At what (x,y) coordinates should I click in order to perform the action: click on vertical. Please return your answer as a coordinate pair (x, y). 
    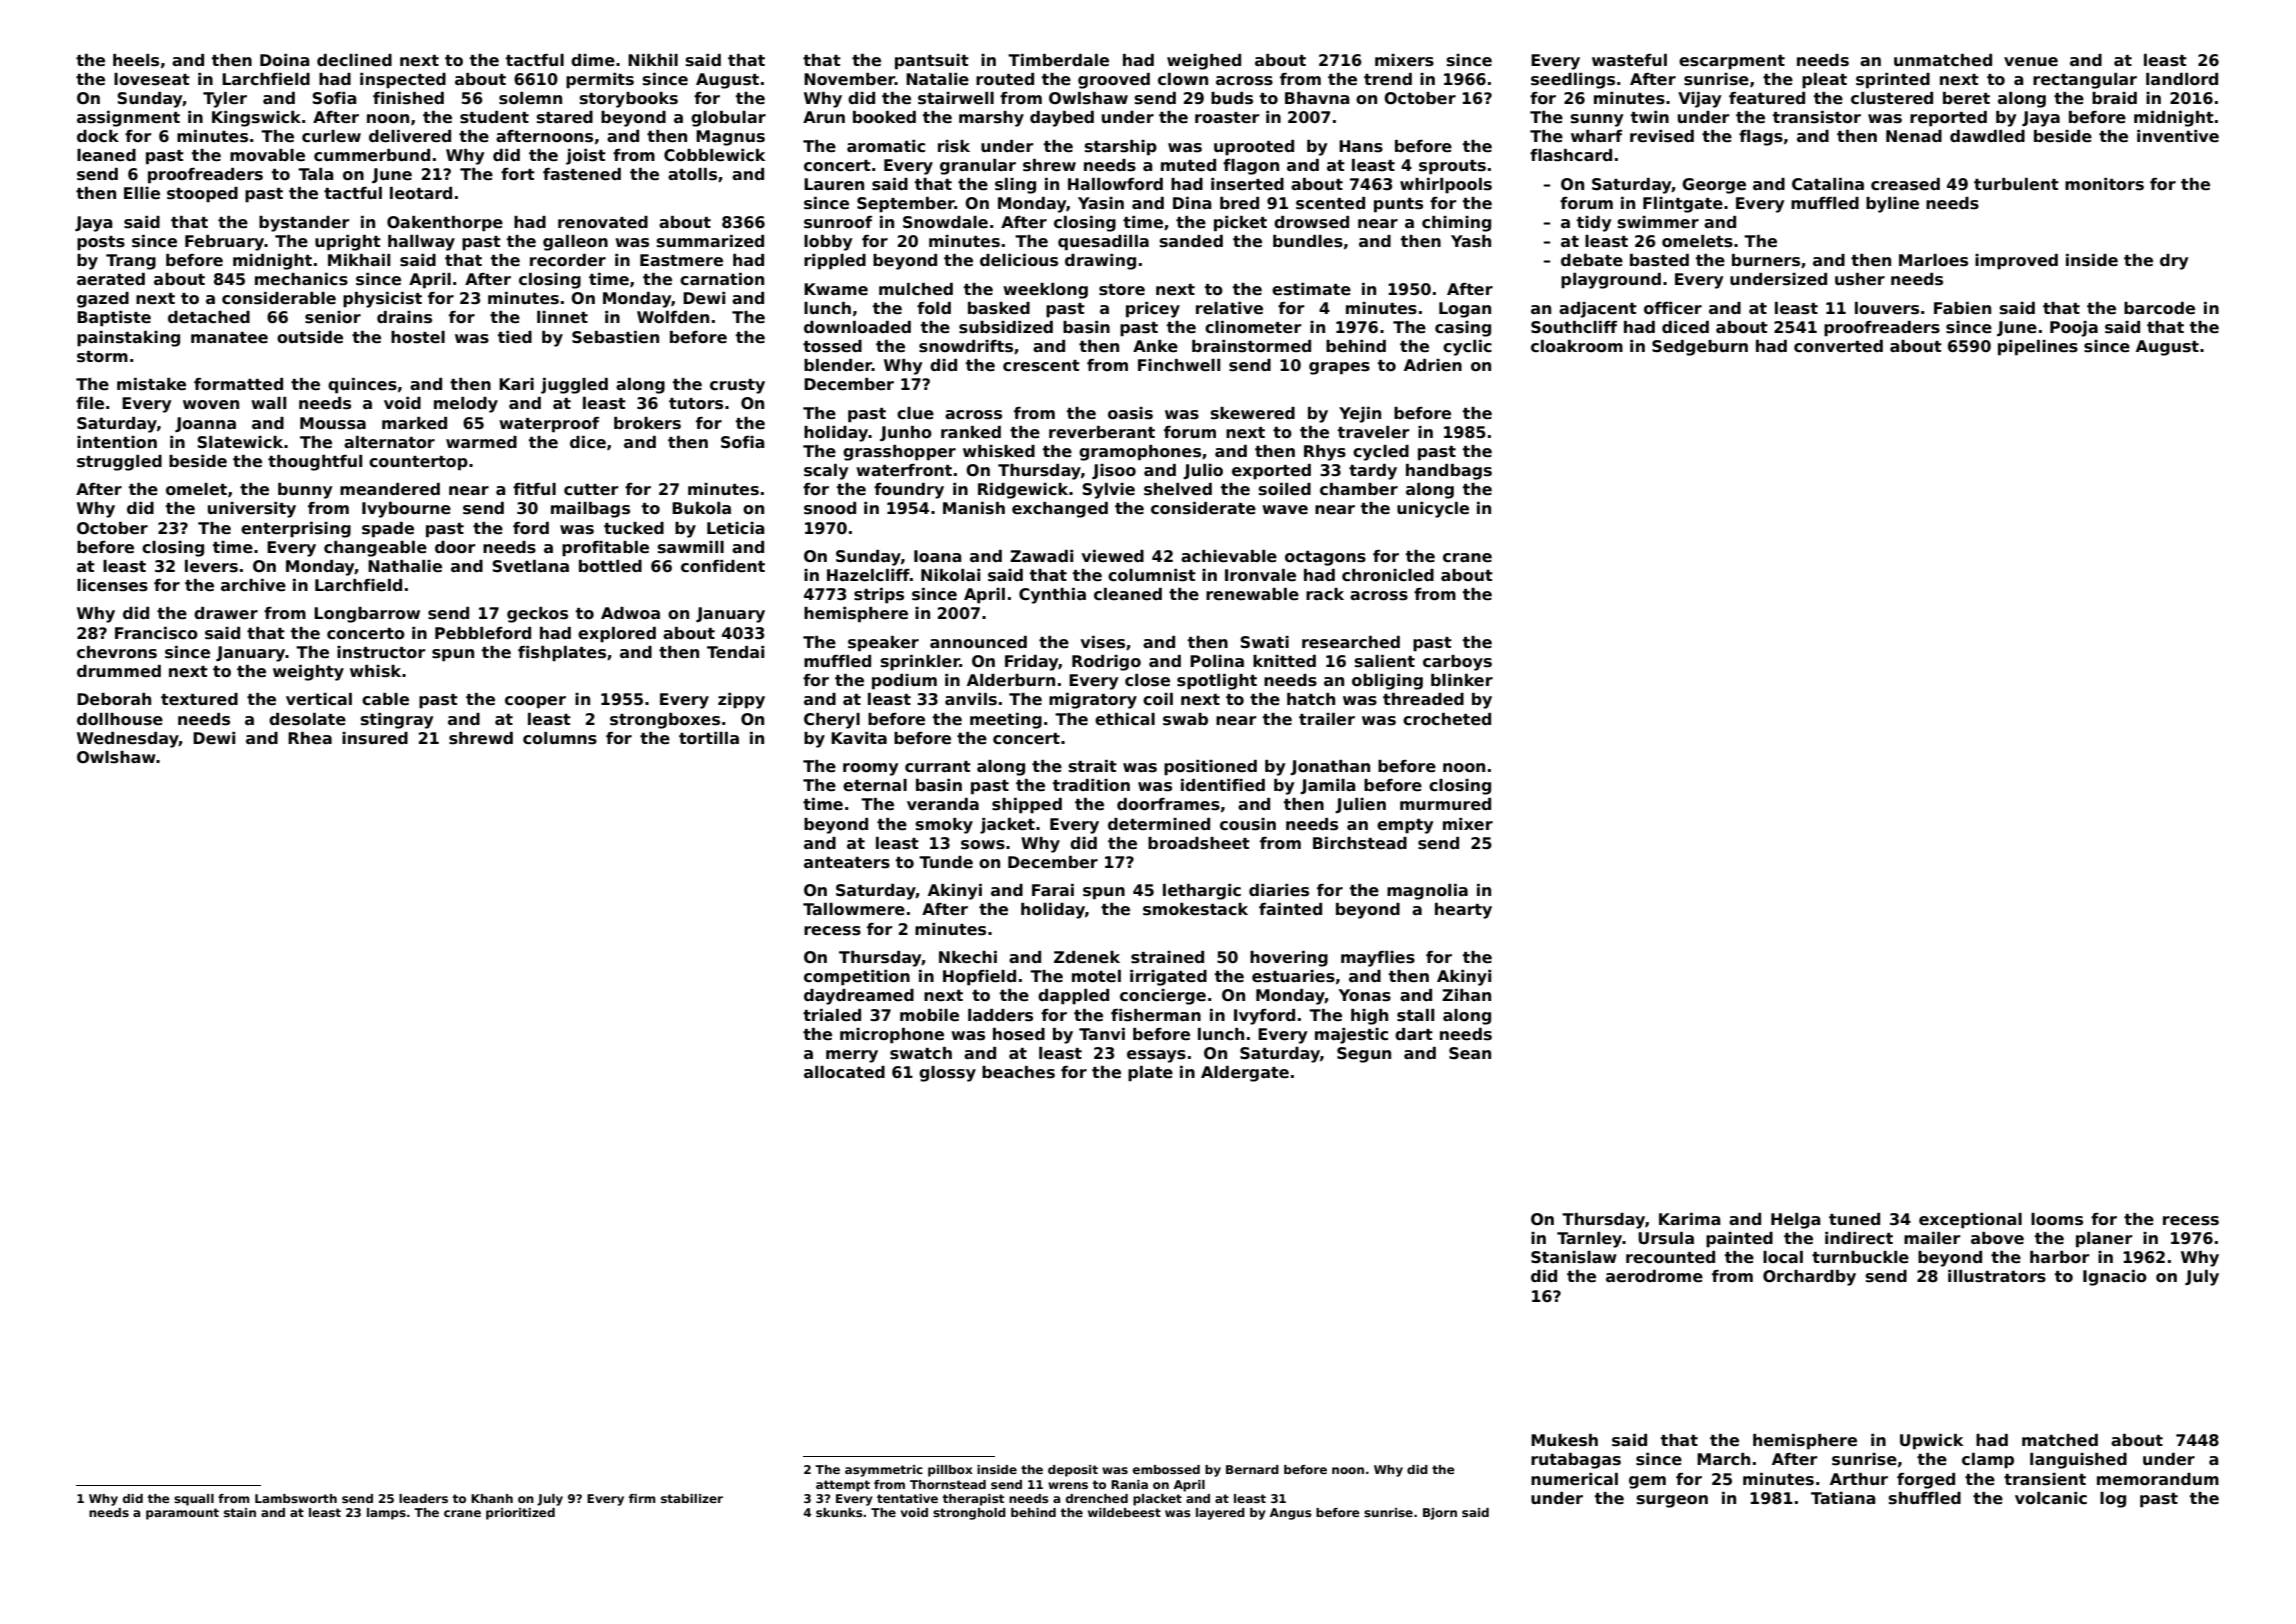
    Looking at the image, I should click on (319, 699).
